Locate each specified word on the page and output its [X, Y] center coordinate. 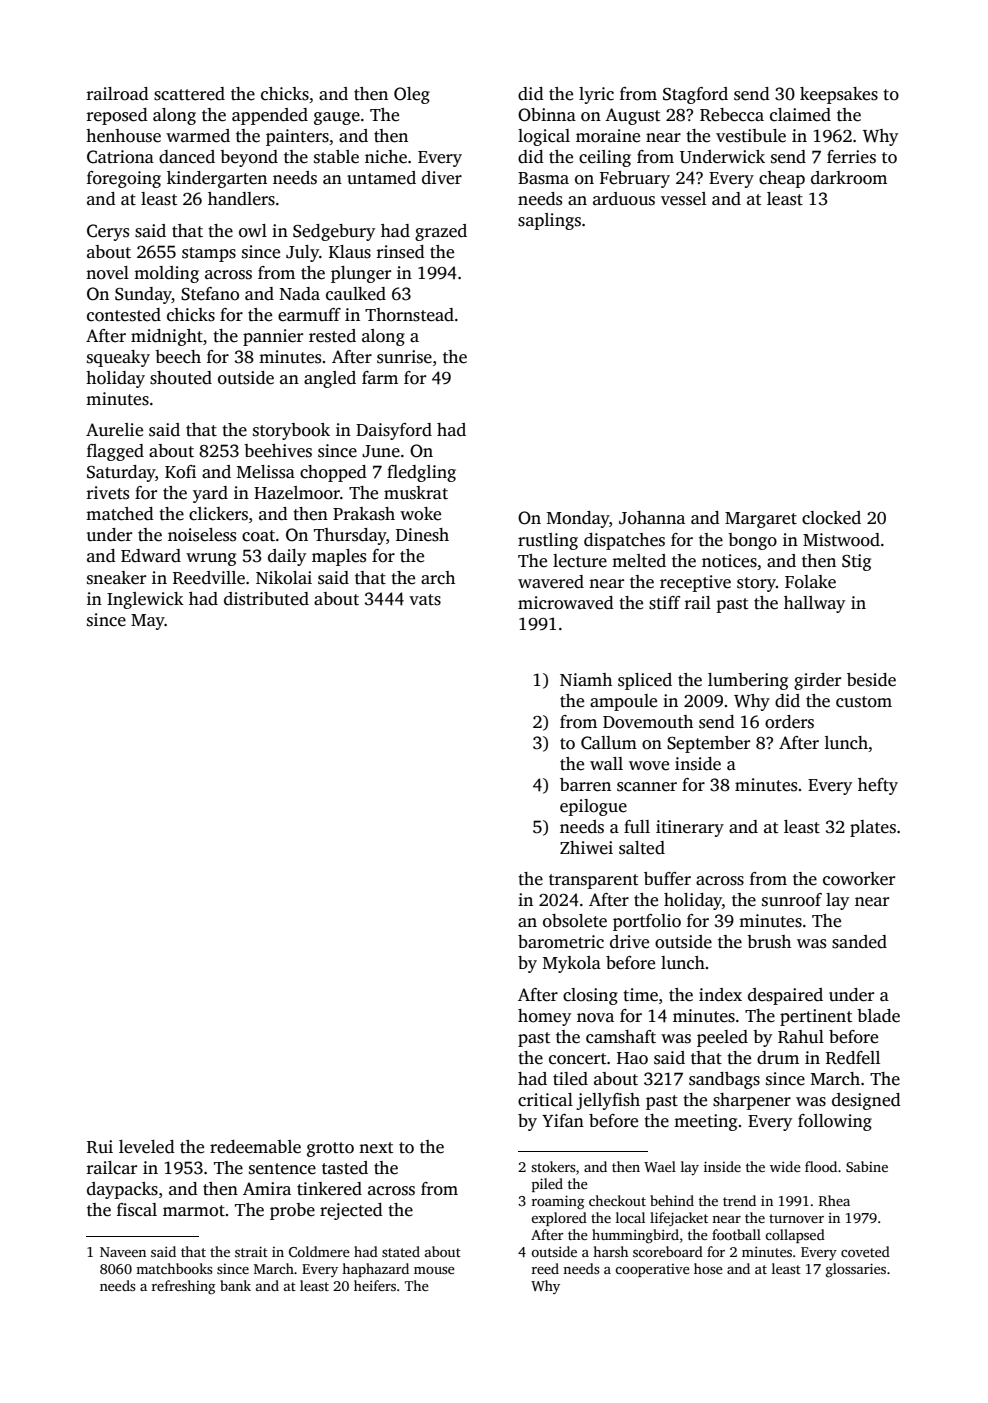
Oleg [412, 95]
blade [878, 1016]
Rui [100, 1147]
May [148, 622]
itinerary [690, 828]
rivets [108, 493]
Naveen [123, 1252]
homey [544, 1017]
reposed [117, 116]
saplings [549, 221]
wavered [551, 582]
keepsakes [839, 95]
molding [166, 274]
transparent [593, 881]
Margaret [761, 520]
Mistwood [841, 540]
